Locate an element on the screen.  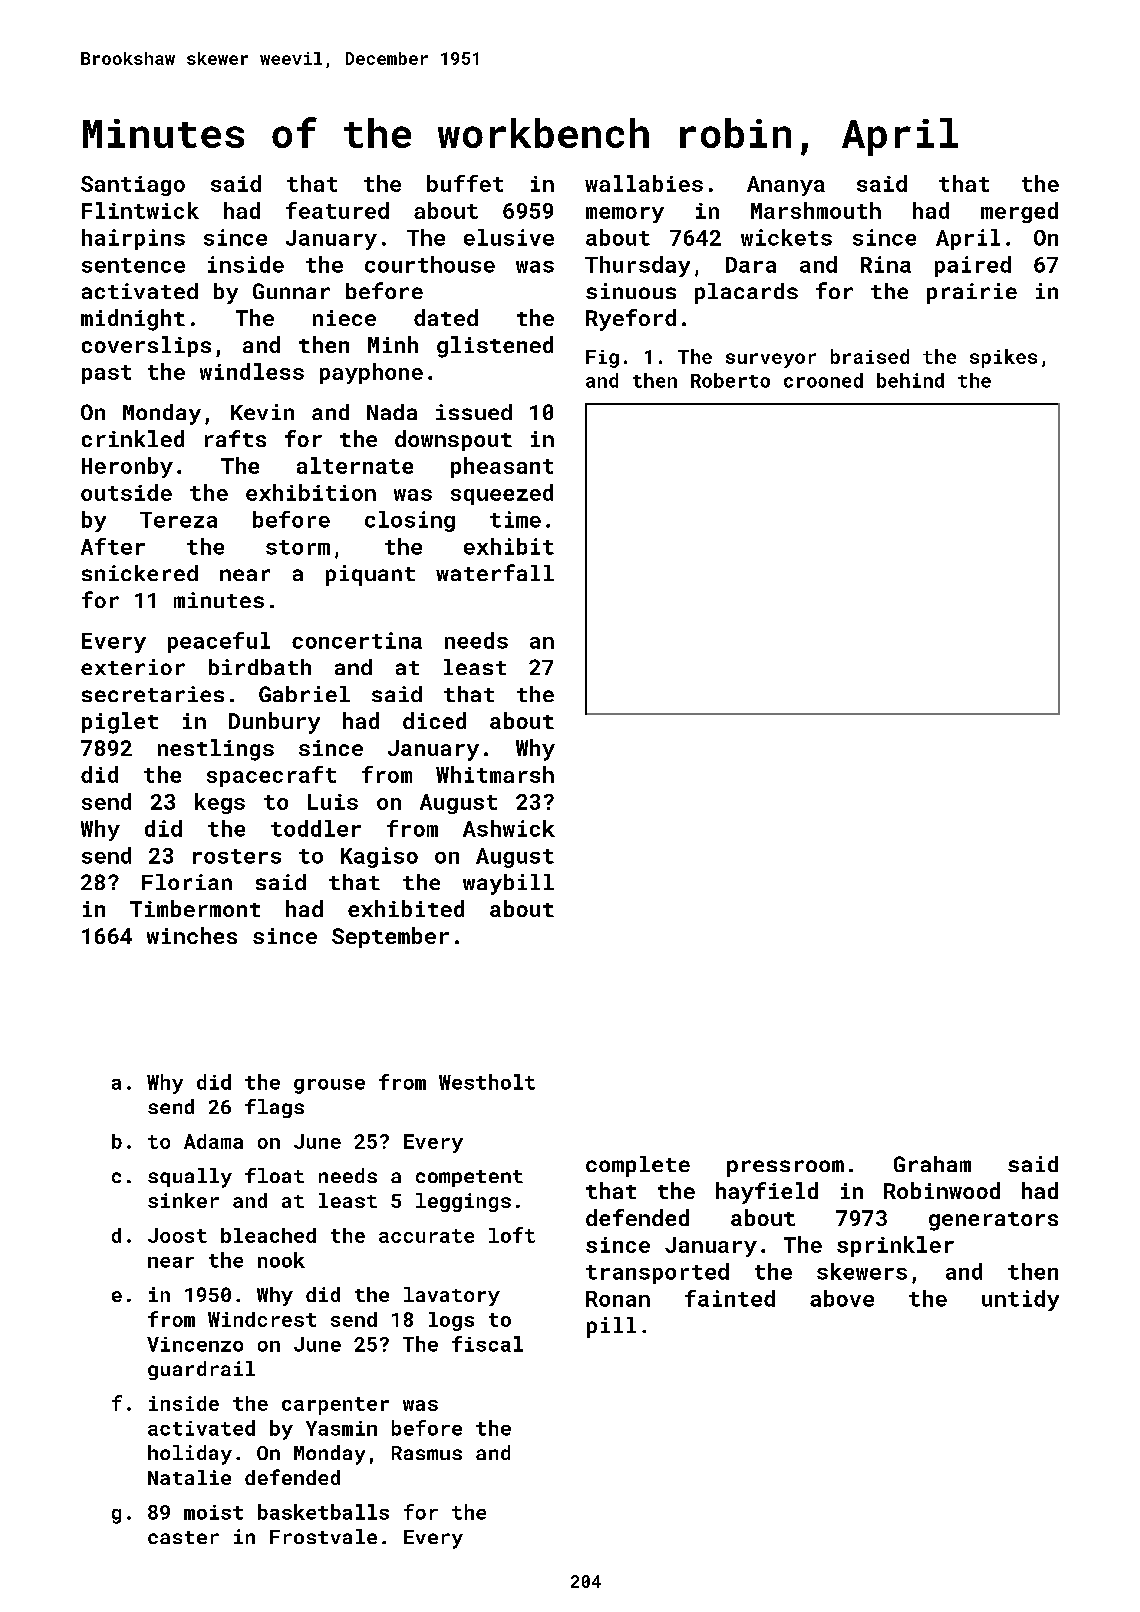
birdbath is located at coordinates (260, 667).
